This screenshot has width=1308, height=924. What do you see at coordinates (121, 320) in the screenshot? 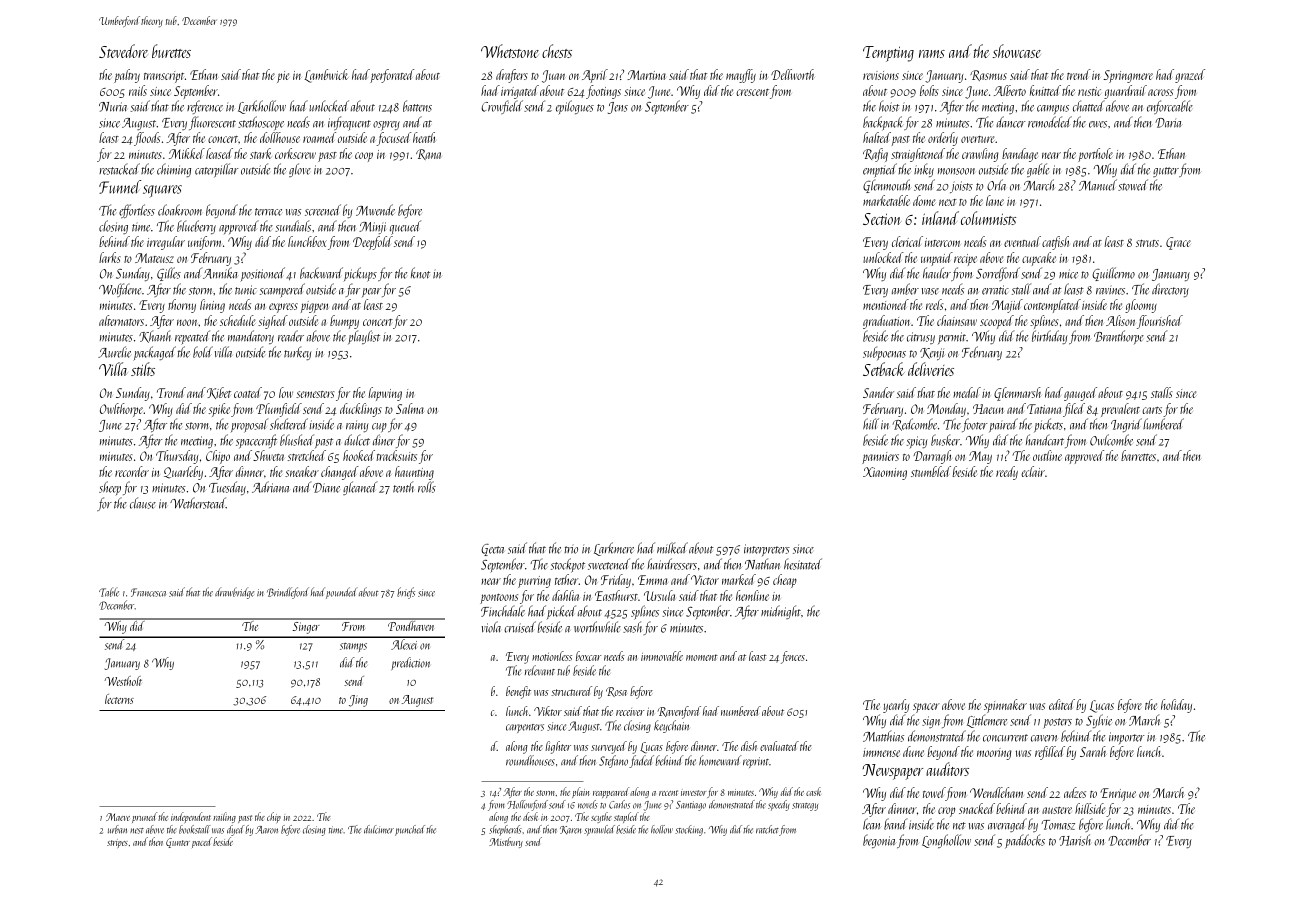
I see `alternators` at bounding box center [121, 320].
